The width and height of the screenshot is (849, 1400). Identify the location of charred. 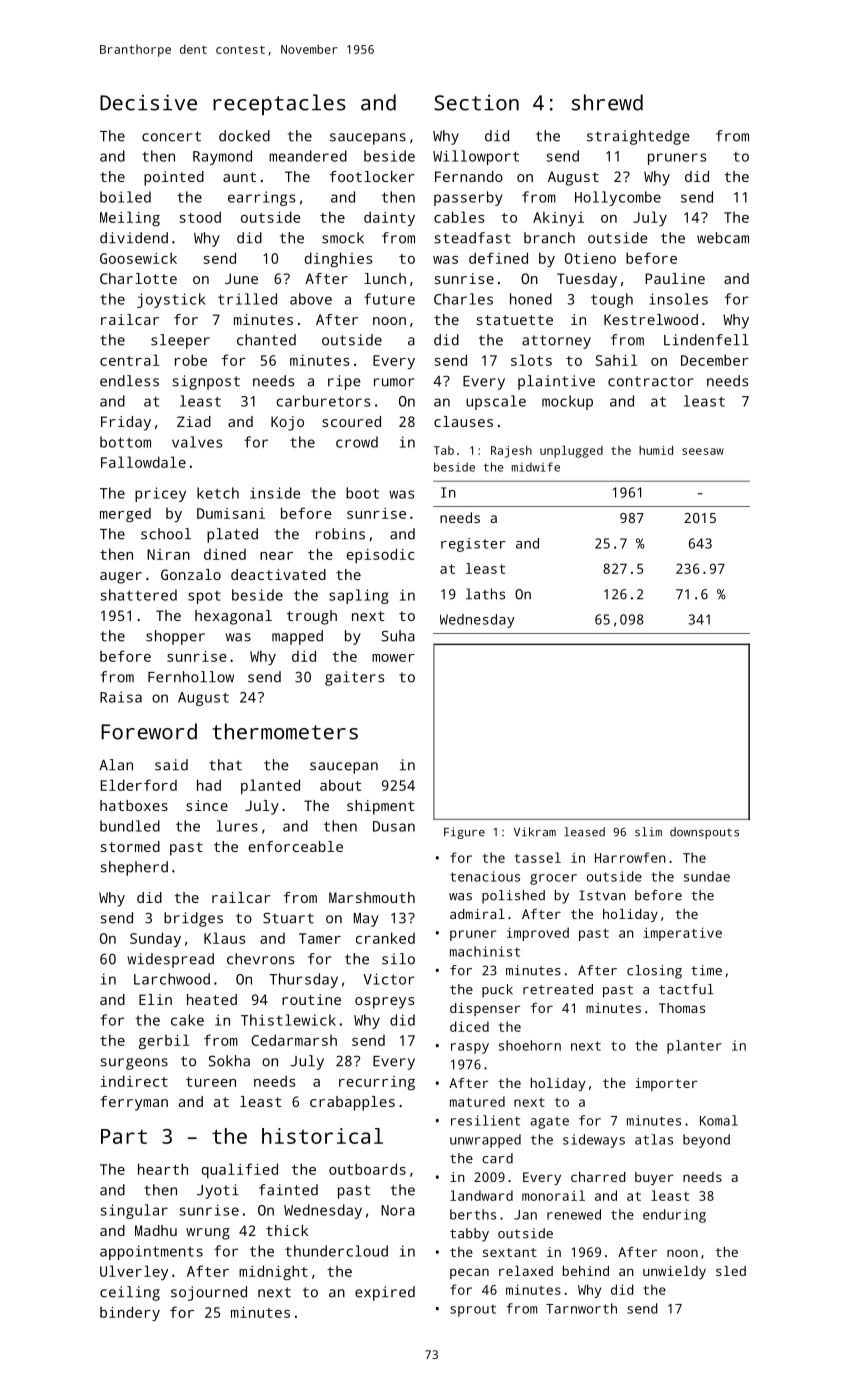
(598, 1177).
